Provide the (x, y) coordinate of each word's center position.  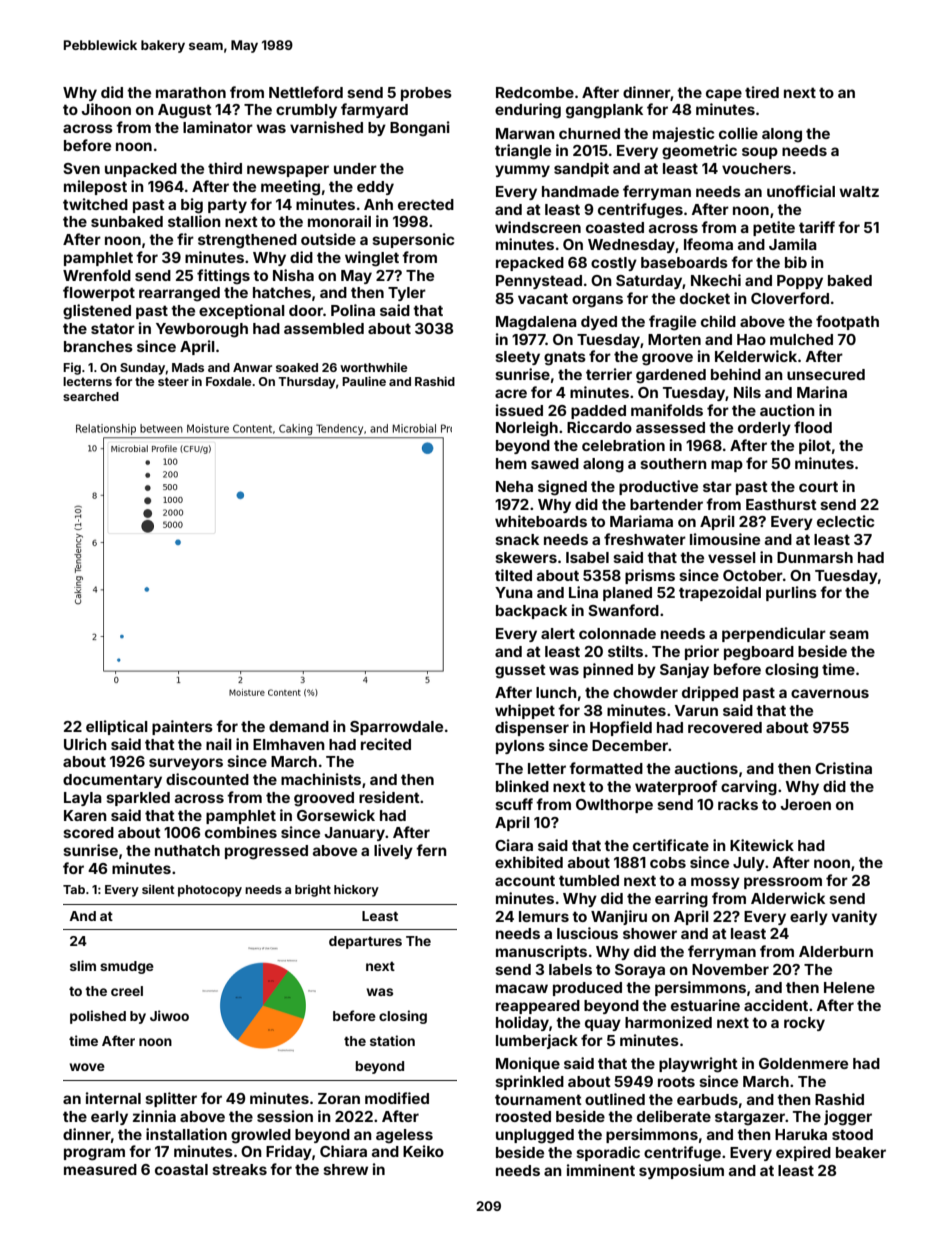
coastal (181, 1169)
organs (597, 301)
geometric (699, 152)
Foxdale (229, 381)
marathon (191, 92)
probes (426, 94)
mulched (801, 339)
